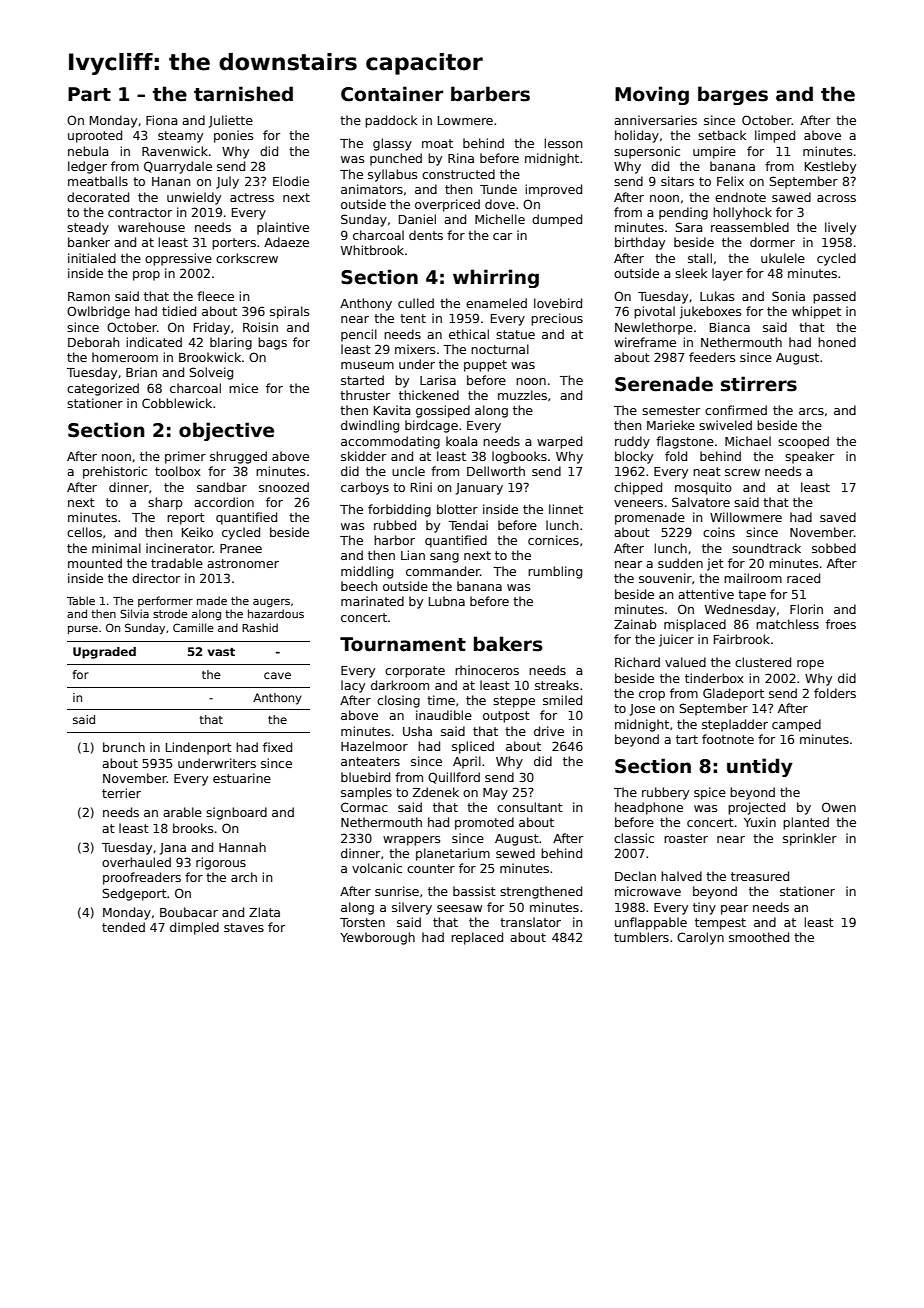 Image resolution: width=924 pixels, height=1308 pixels. What do you see at coordinates (199, 748) in the screenshot?
I see `Lindenport` at bounding box center [199, 748].
